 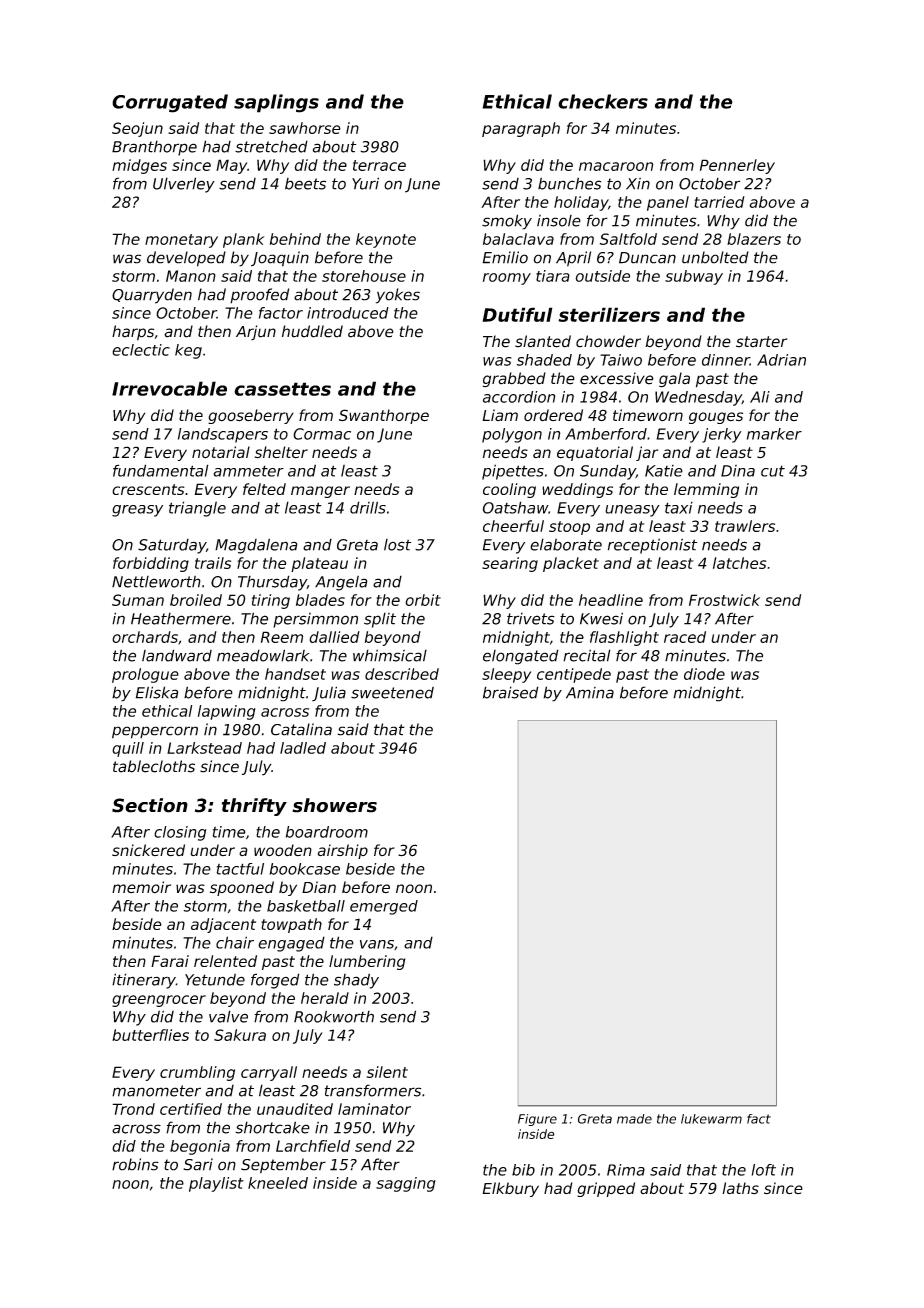 What do you see at coordinates (135, 1164) in the page?
I see `robins` at bounding box center [135, 1164].
